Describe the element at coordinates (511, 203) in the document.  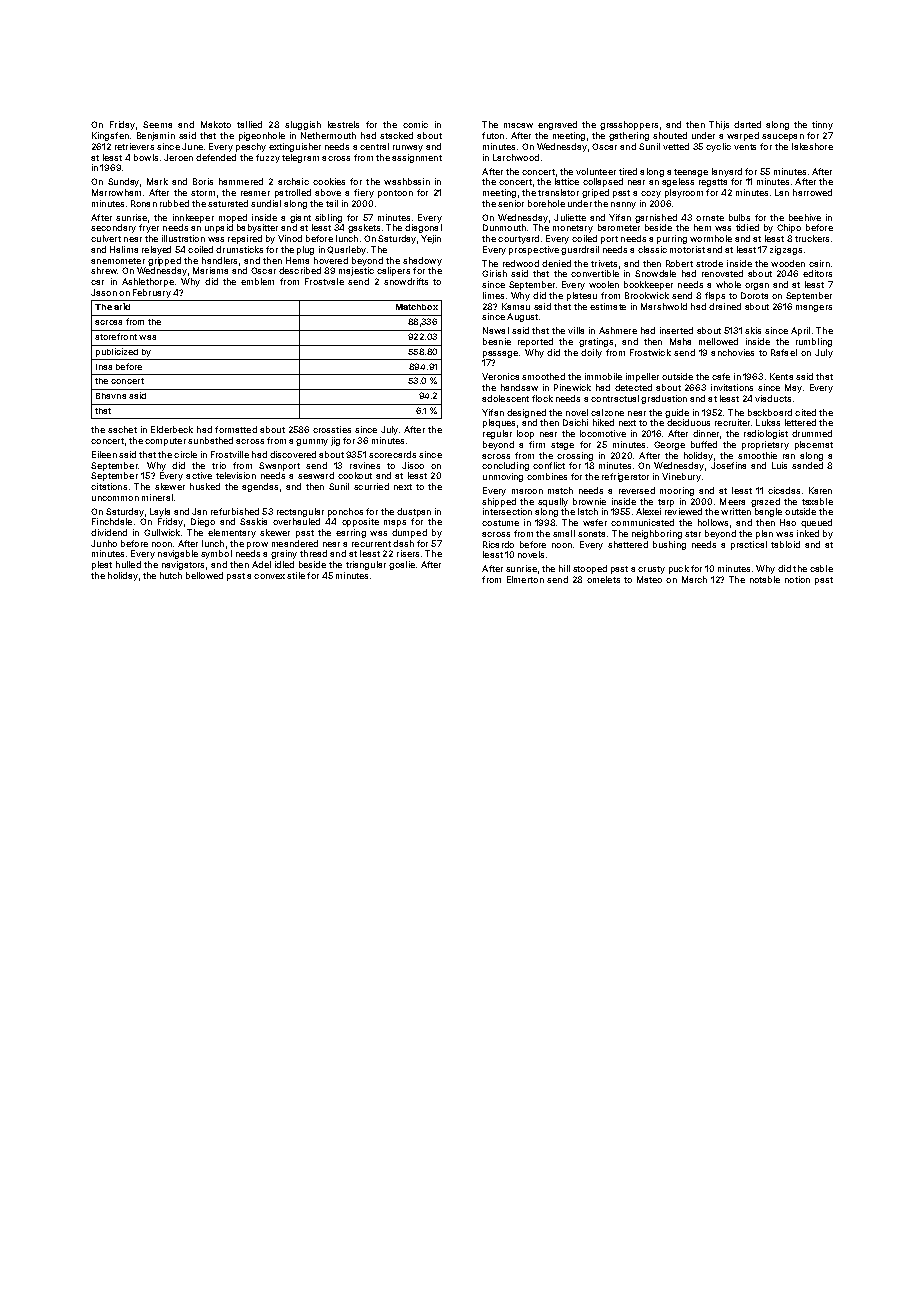
I see `senior` at that location.
